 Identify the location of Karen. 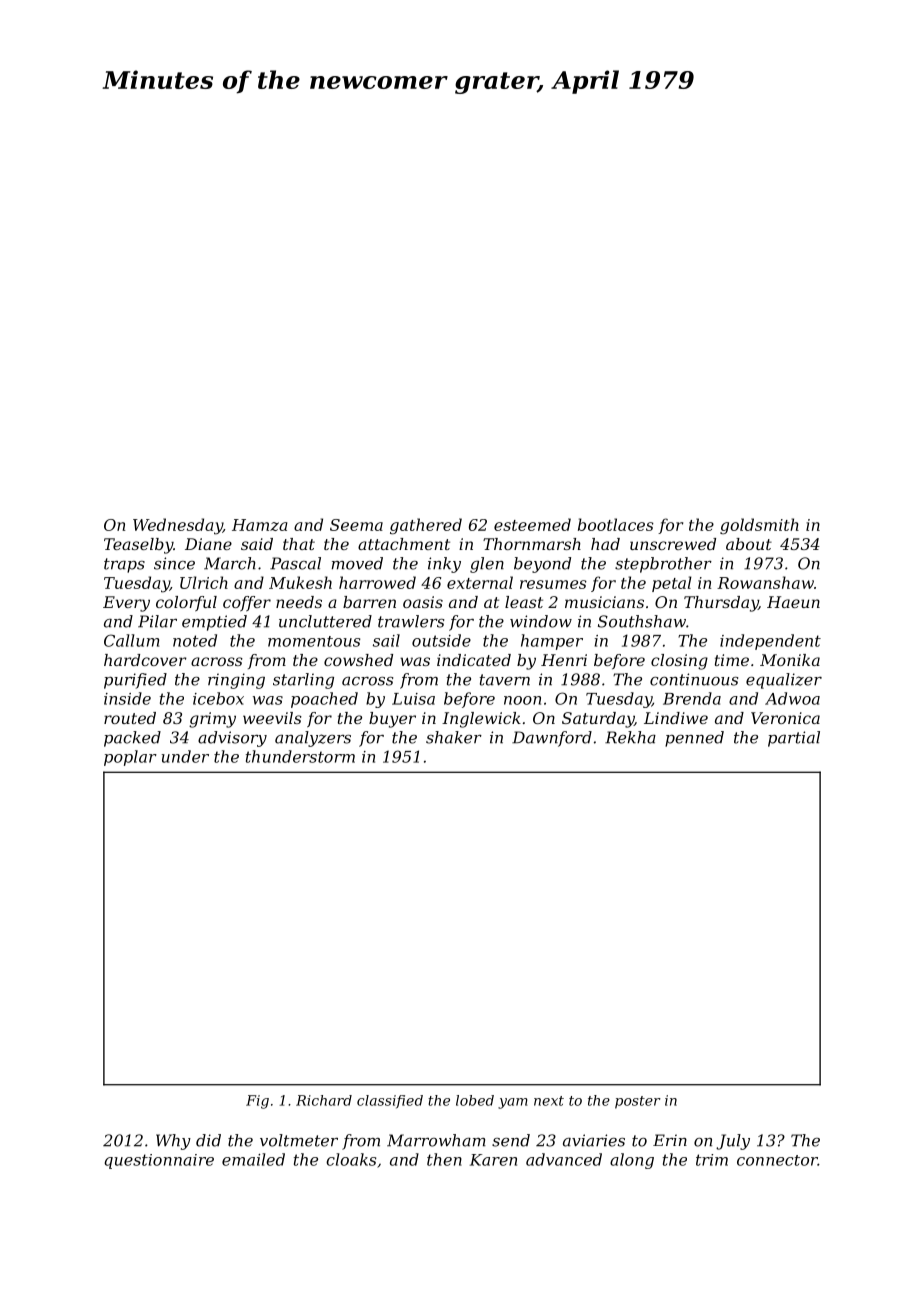
(493, 1160).
